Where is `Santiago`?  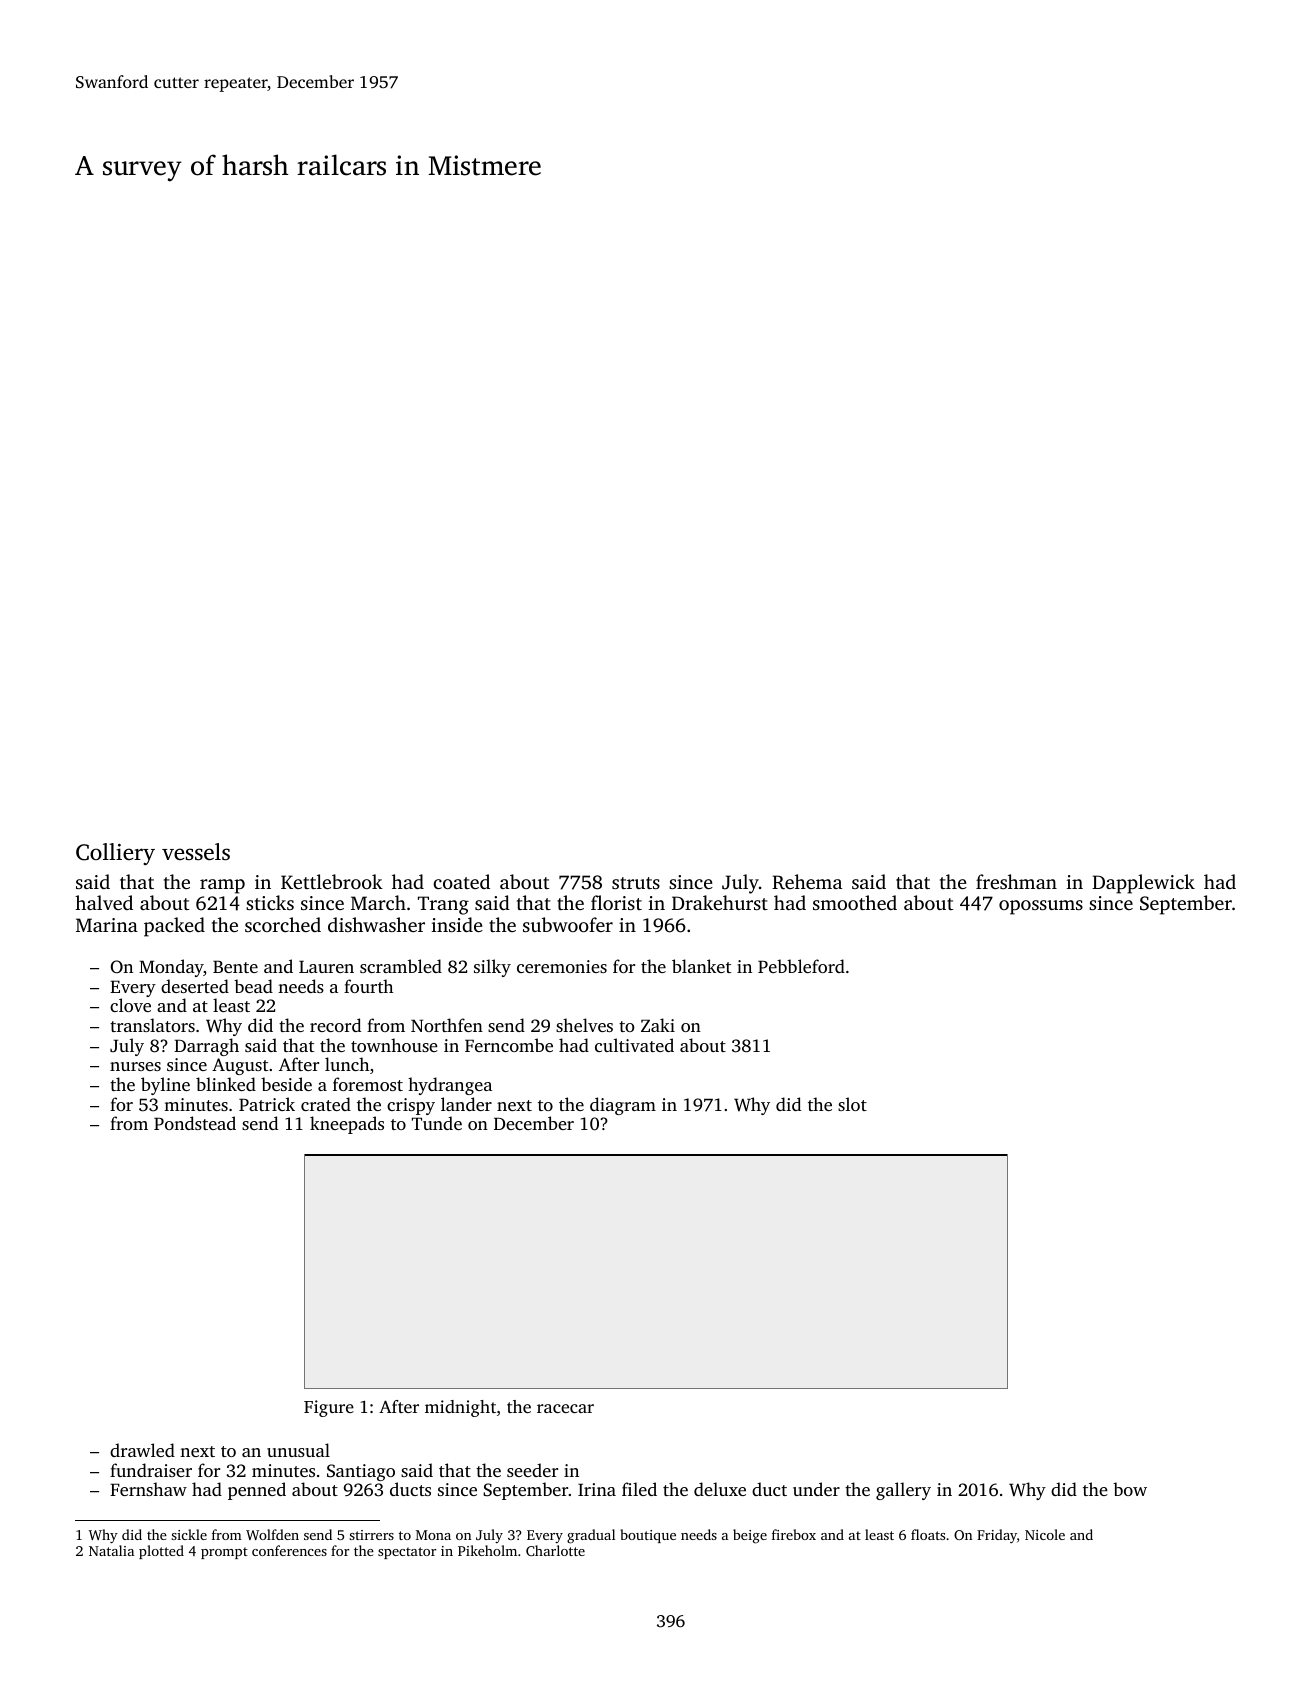
Santiago is located at coordinates (361, 1472).
